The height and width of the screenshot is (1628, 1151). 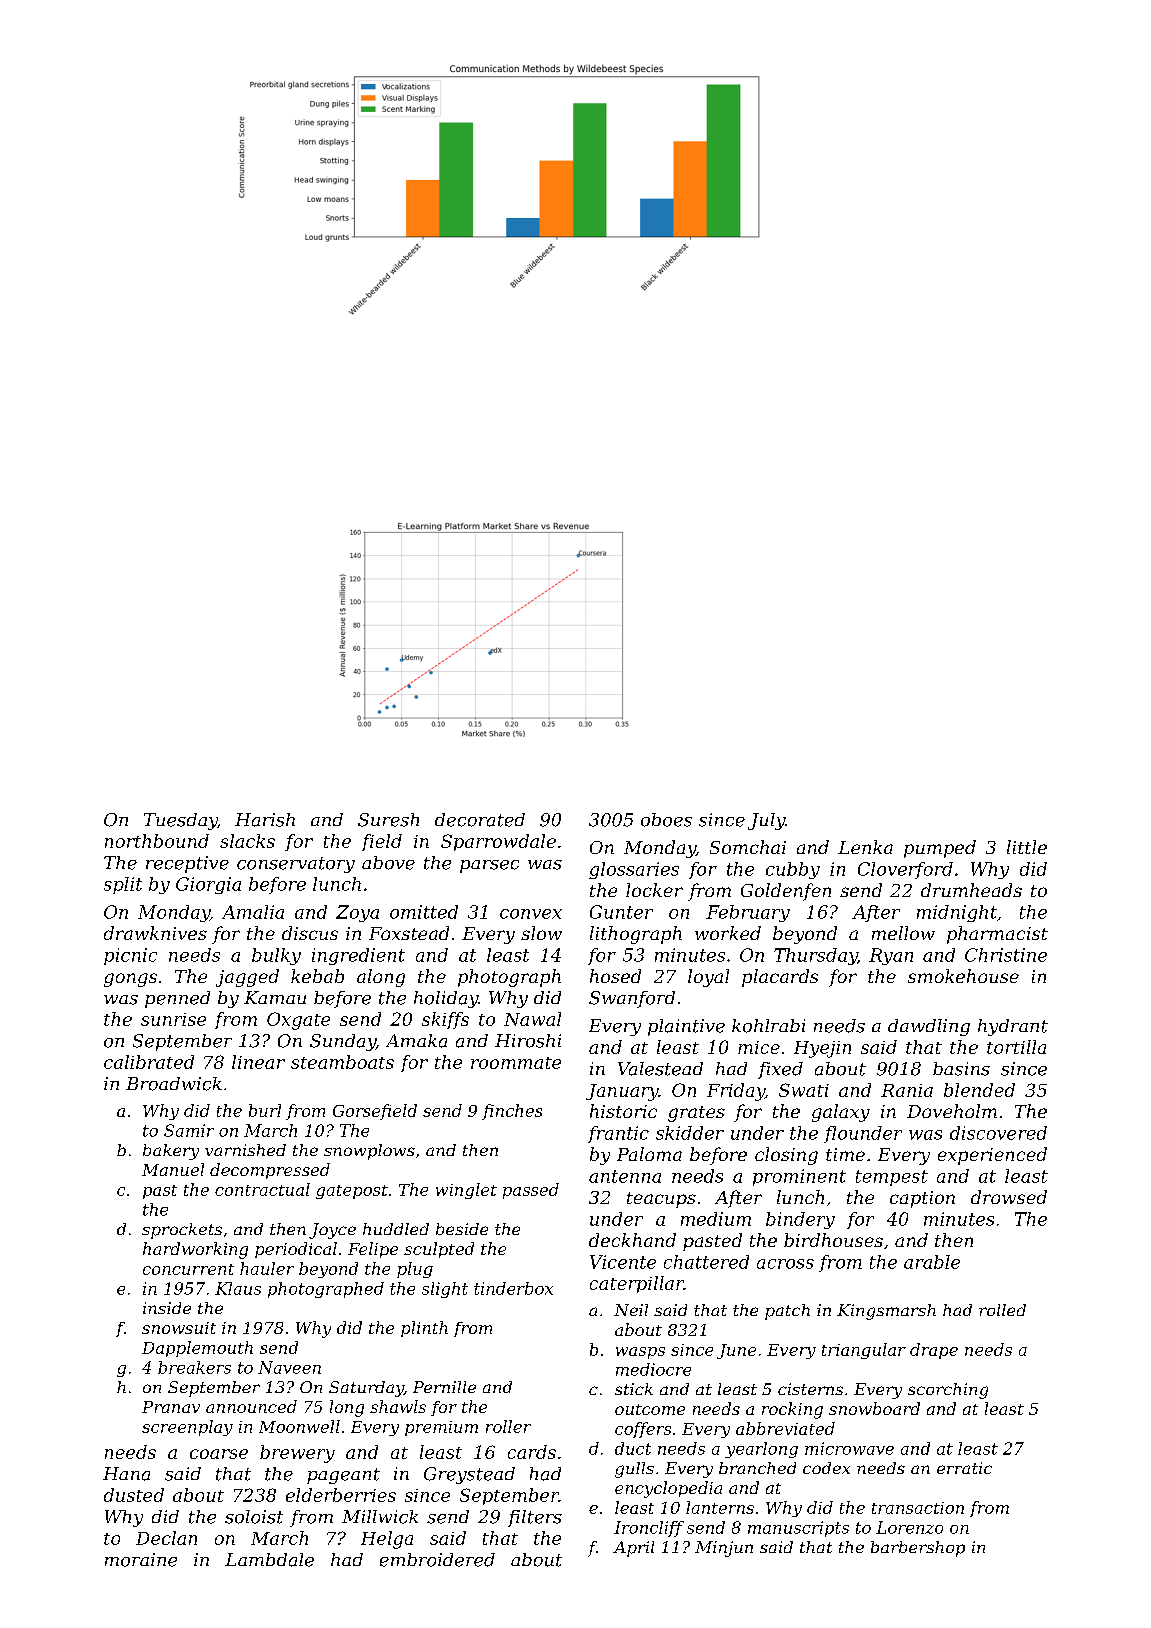 I want to click on contractual, so click(x=262, y=1189).
